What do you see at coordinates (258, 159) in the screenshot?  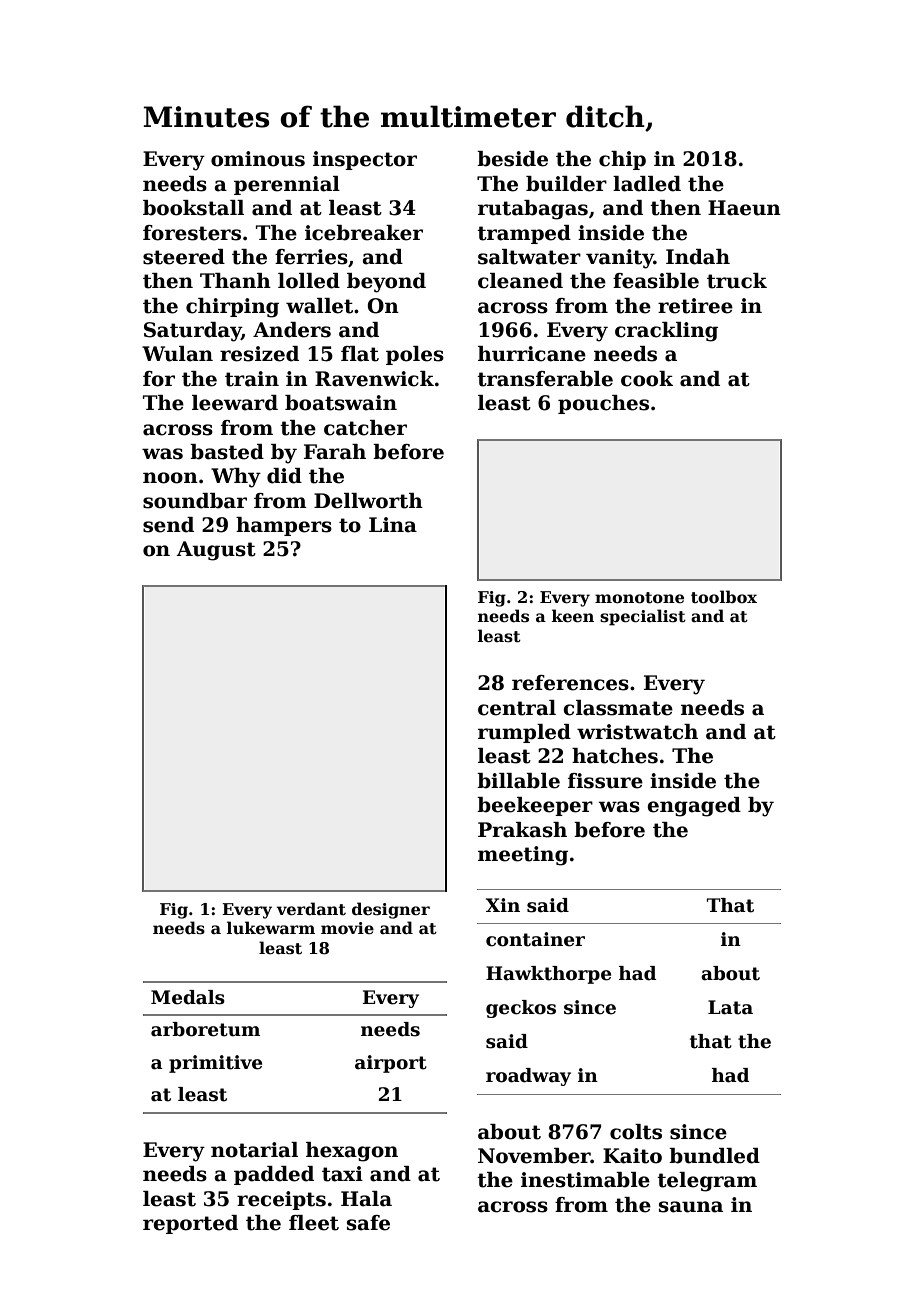 I see `ominous` at bounding box center [258, 159].
